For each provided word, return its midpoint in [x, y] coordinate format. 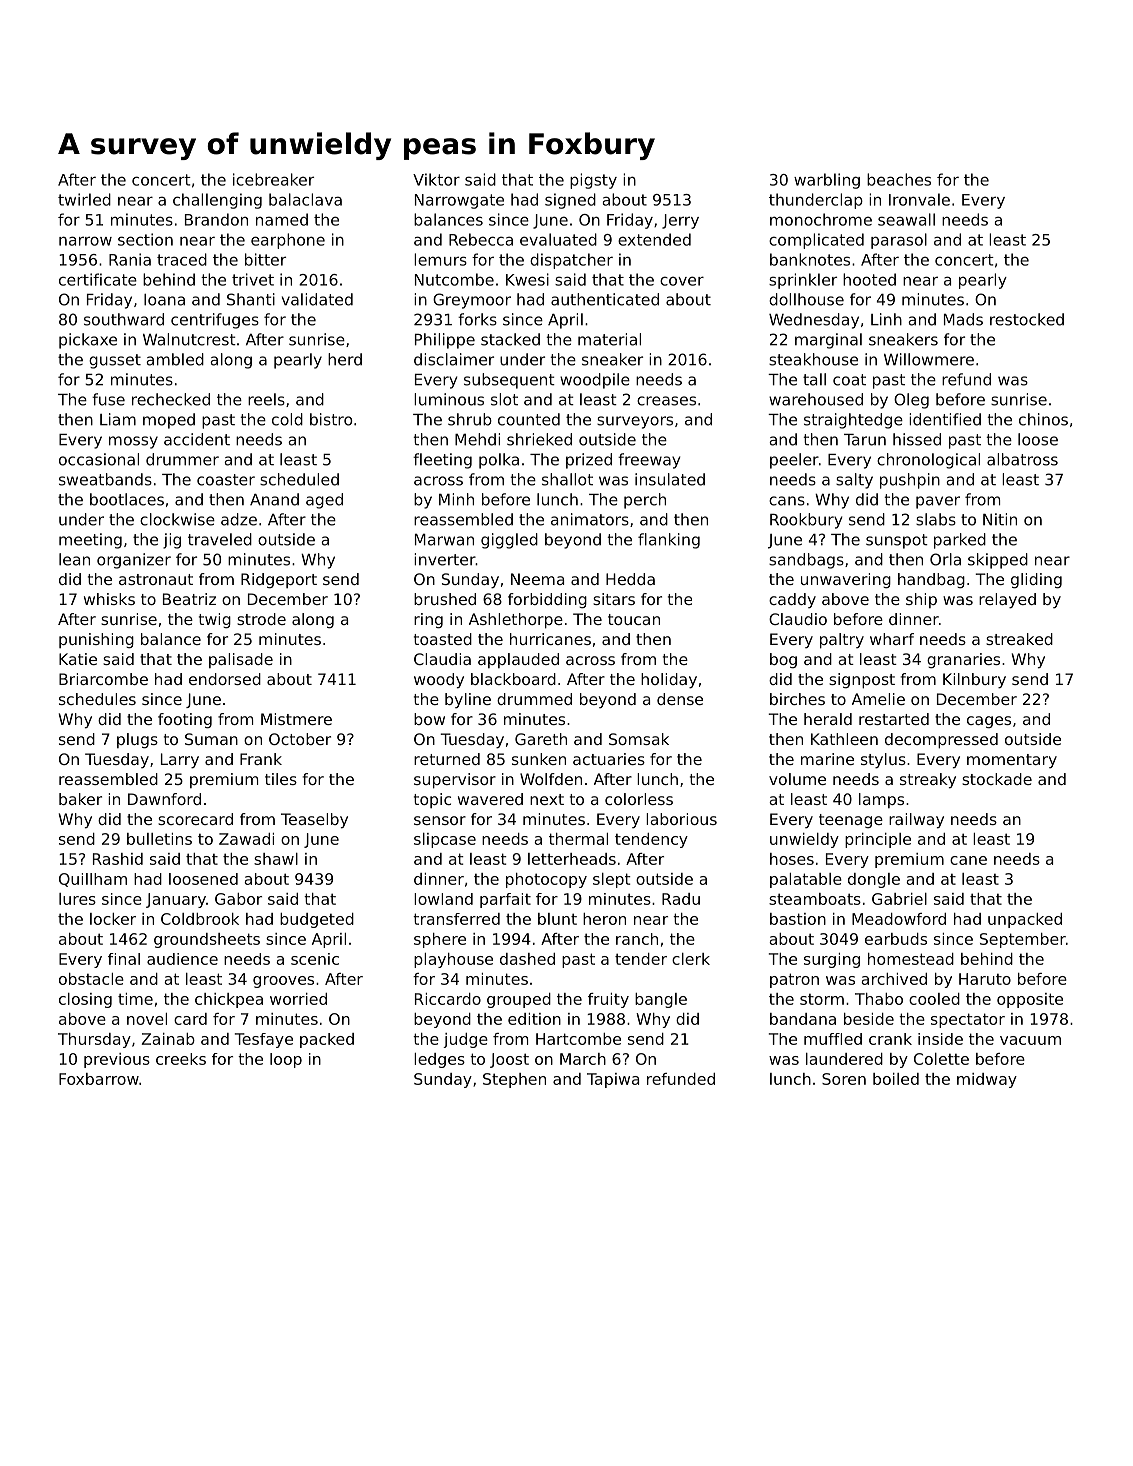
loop [286, 1060]
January [176, 900]
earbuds [896, 939]
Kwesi [527, 279]
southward [124, 319]
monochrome [821, 219]
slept [612, 880]
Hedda [630, 579]
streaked [1019, 639]
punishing [96, 640]
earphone [288, 241]
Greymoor [472, 301]
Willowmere [929, 359]
